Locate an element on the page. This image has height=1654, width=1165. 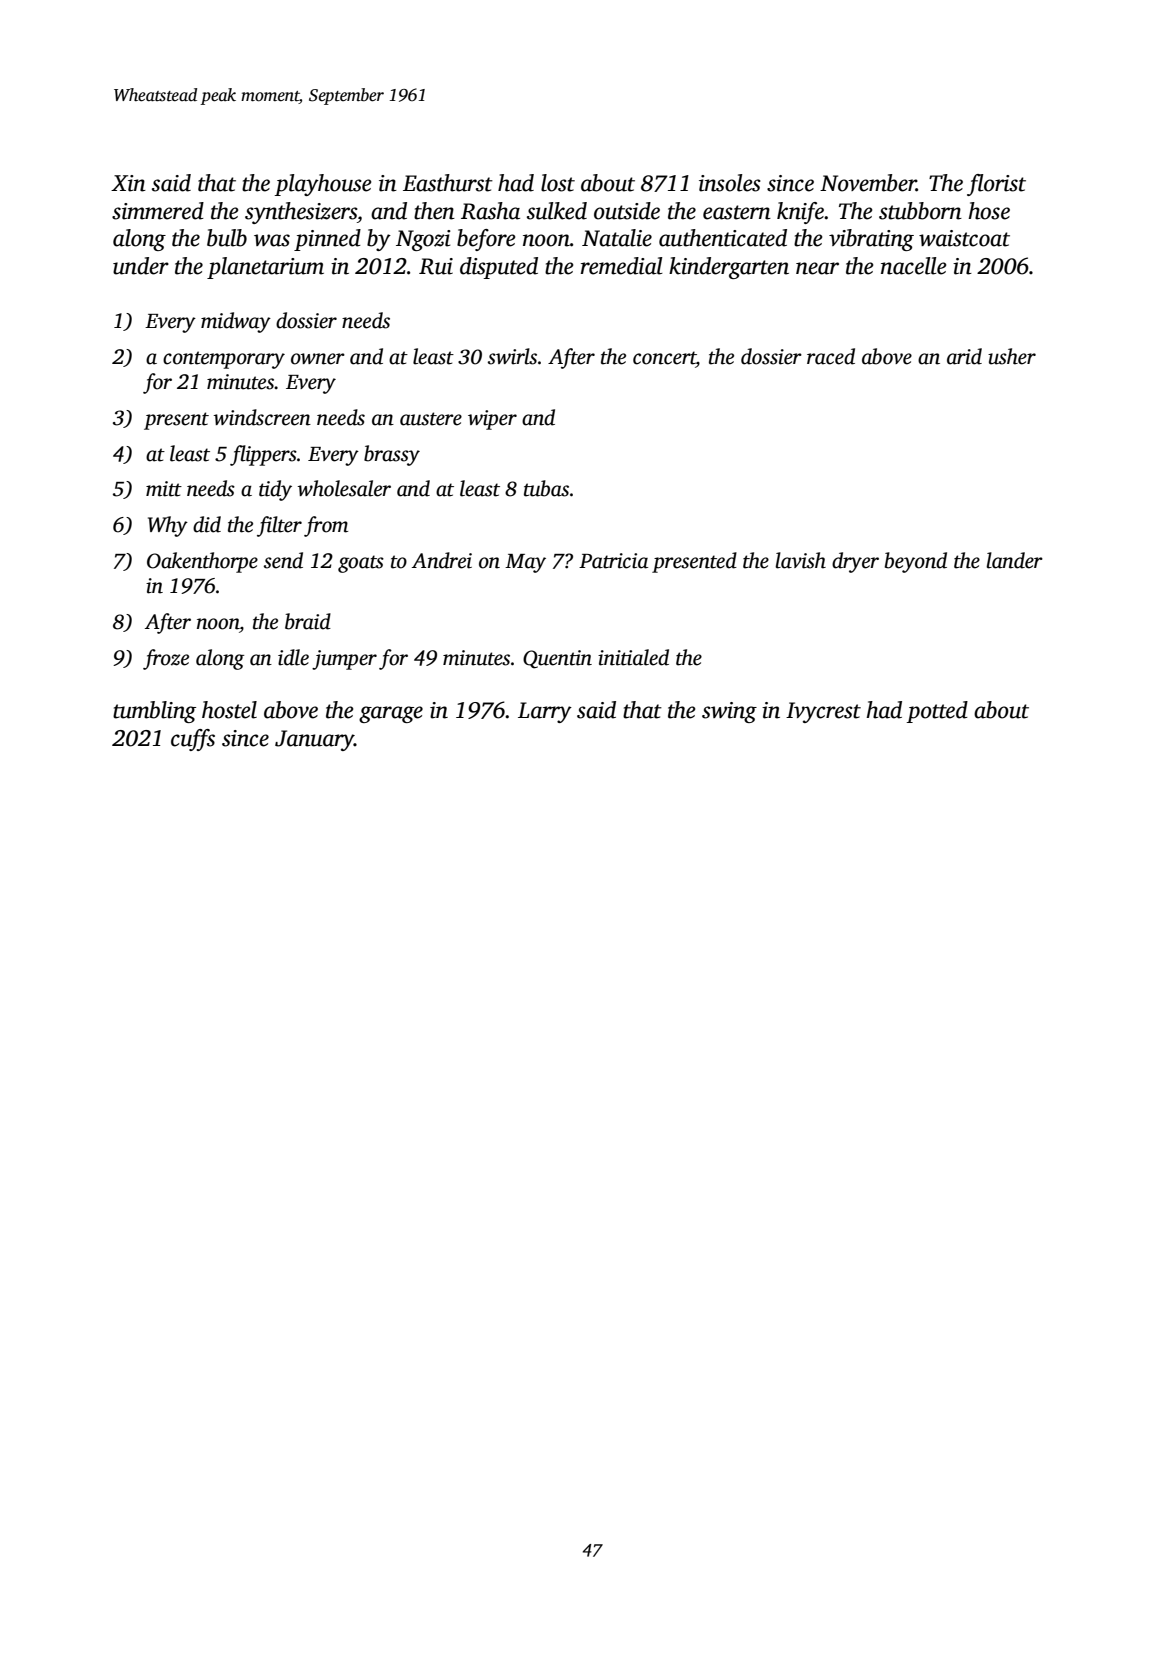
midway is located at coordinates (236, 322).
